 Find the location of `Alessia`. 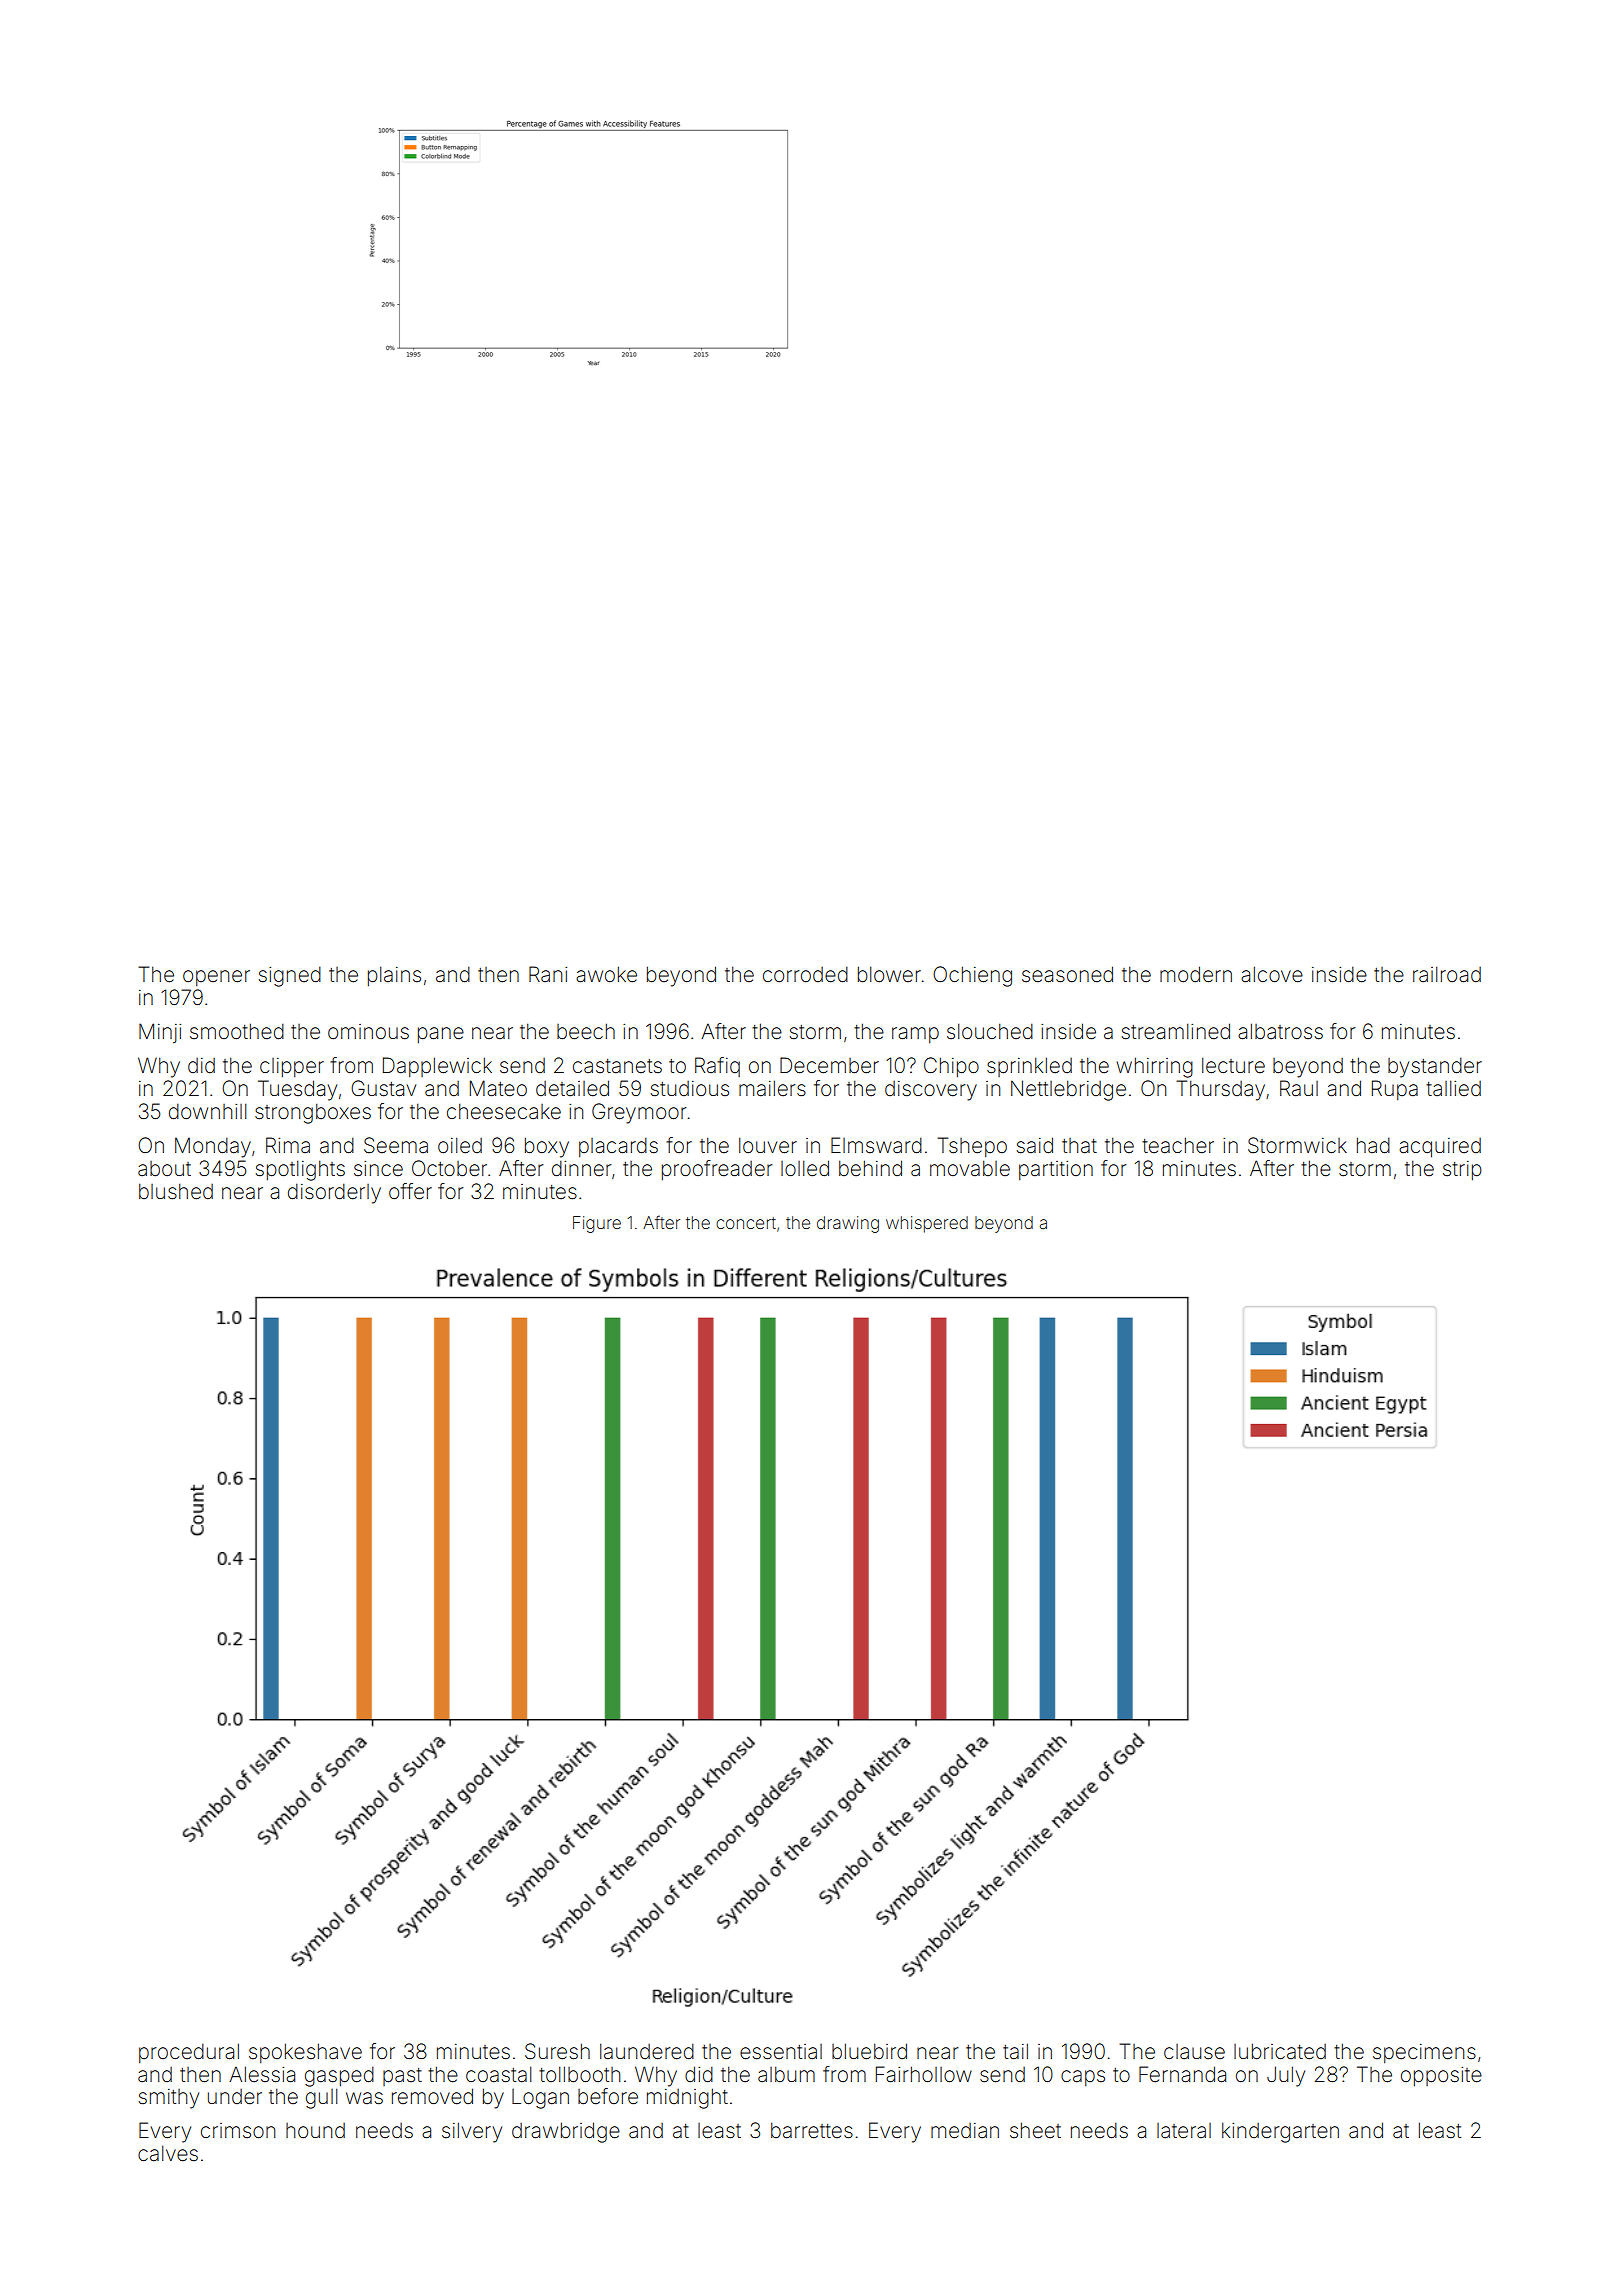

Alessia is located at coordinates (262, 2074).
